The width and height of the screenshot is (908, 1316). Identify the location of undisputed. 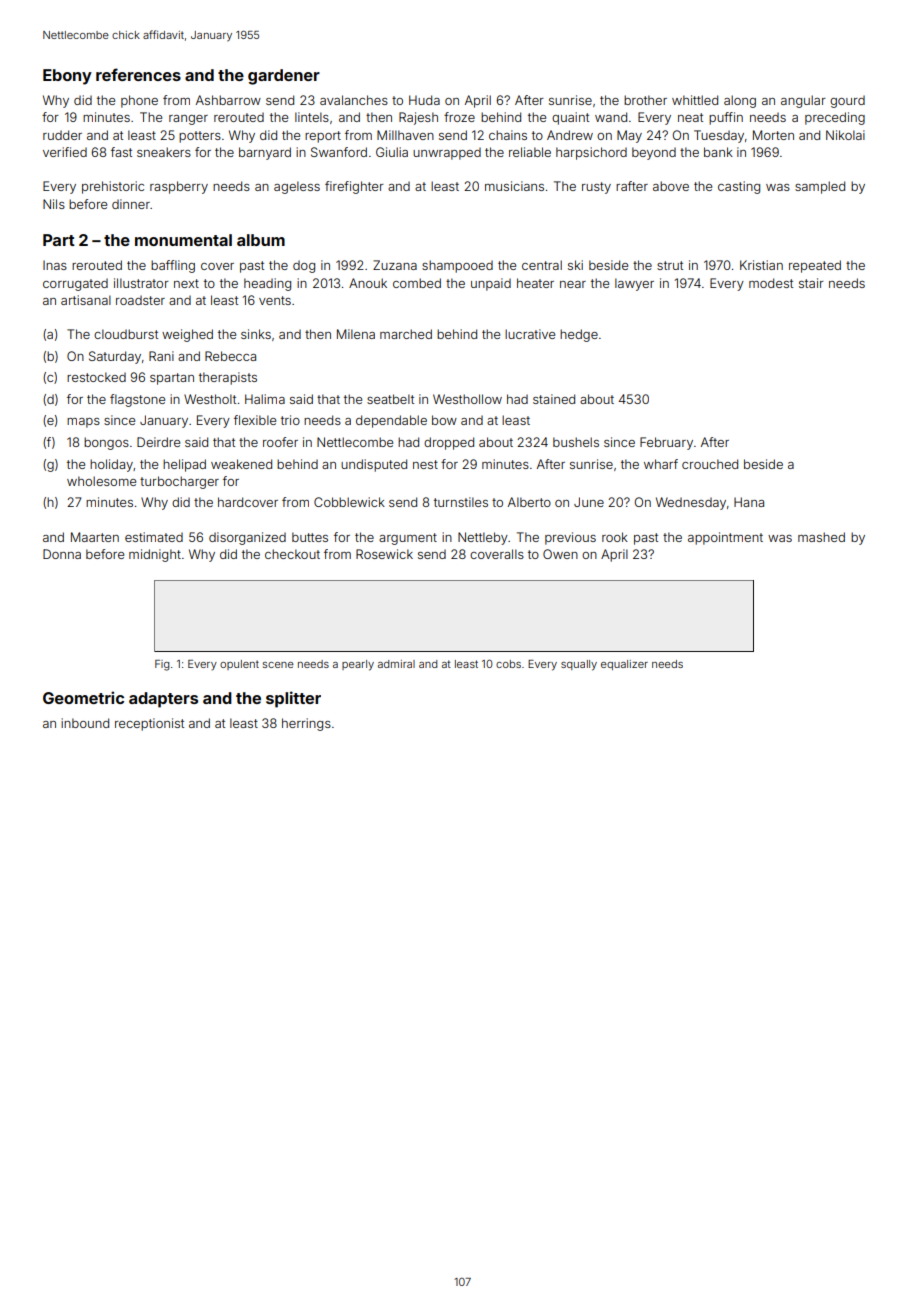
(374, 465).
